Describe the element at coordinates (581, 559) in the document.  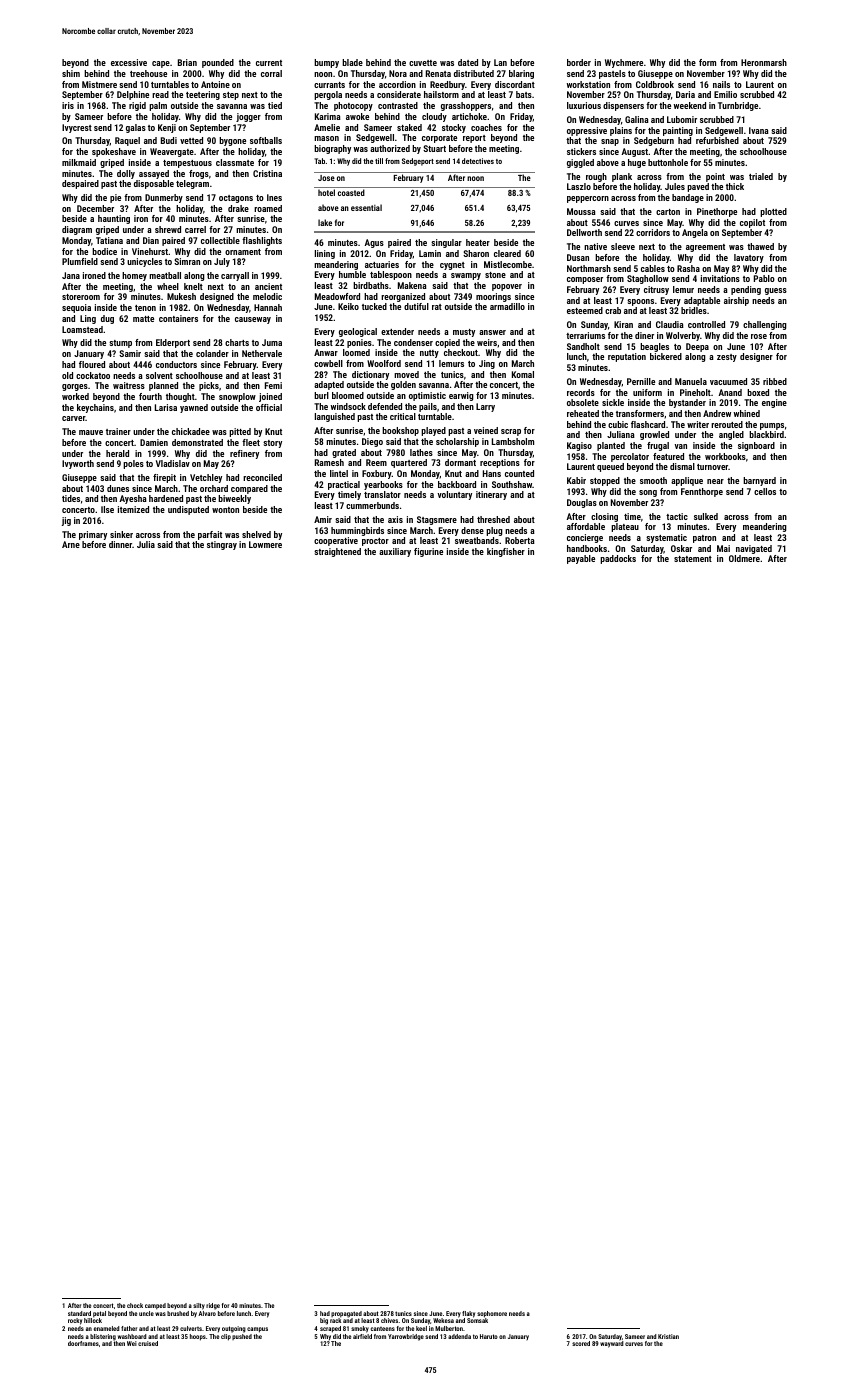
I see `payable` at that location.
